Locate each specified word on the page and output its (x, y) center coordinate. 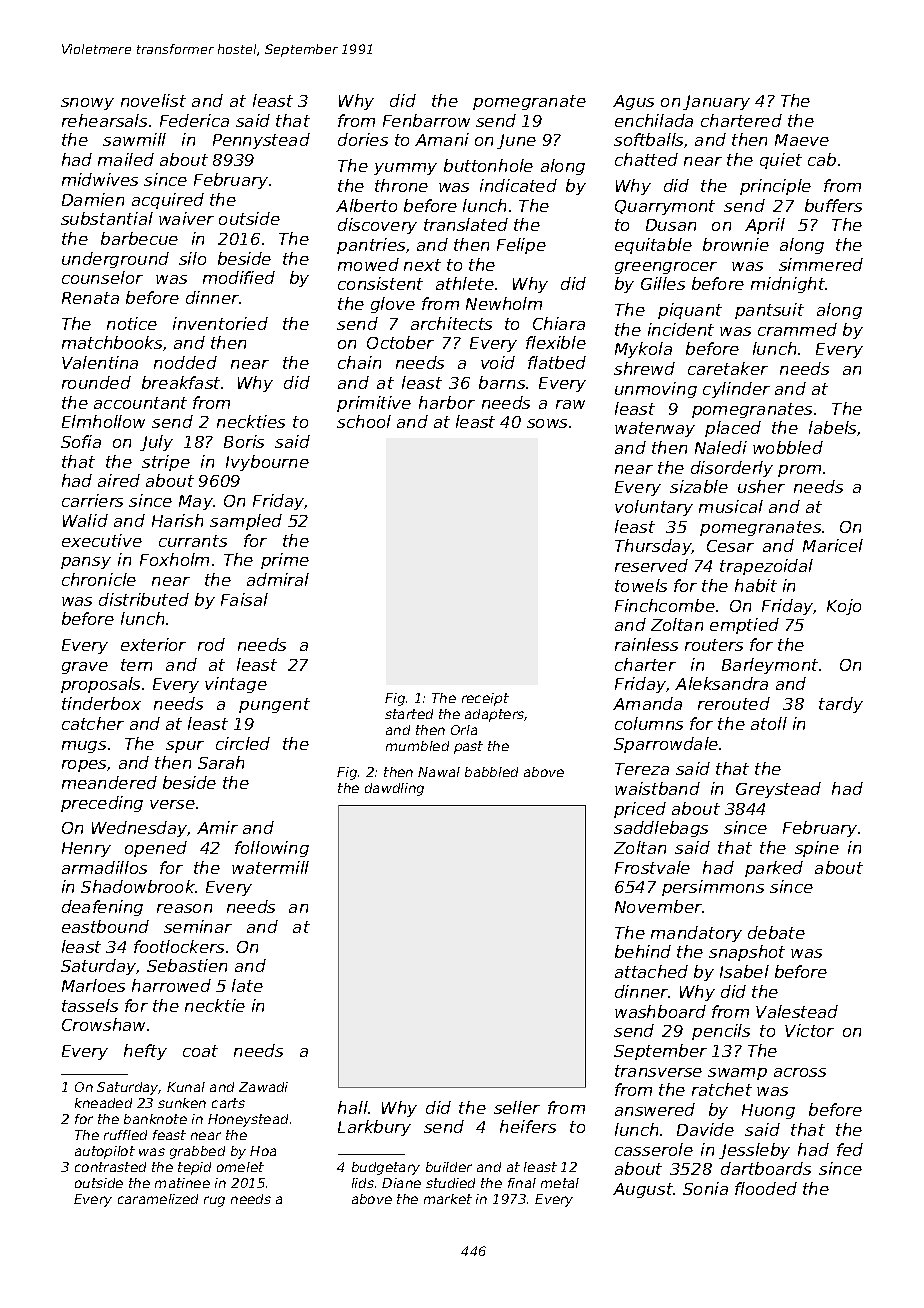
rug (214, 1201)
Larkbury (374, 1128)
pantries (371, 246)
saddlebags (661, 829)
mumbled (417, 746)
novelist (153, 100)
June (516, 141)
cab (822, 159)
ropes (84, 766)
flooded (766, 1188)
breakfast (181, 382)
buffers (833, 205)
